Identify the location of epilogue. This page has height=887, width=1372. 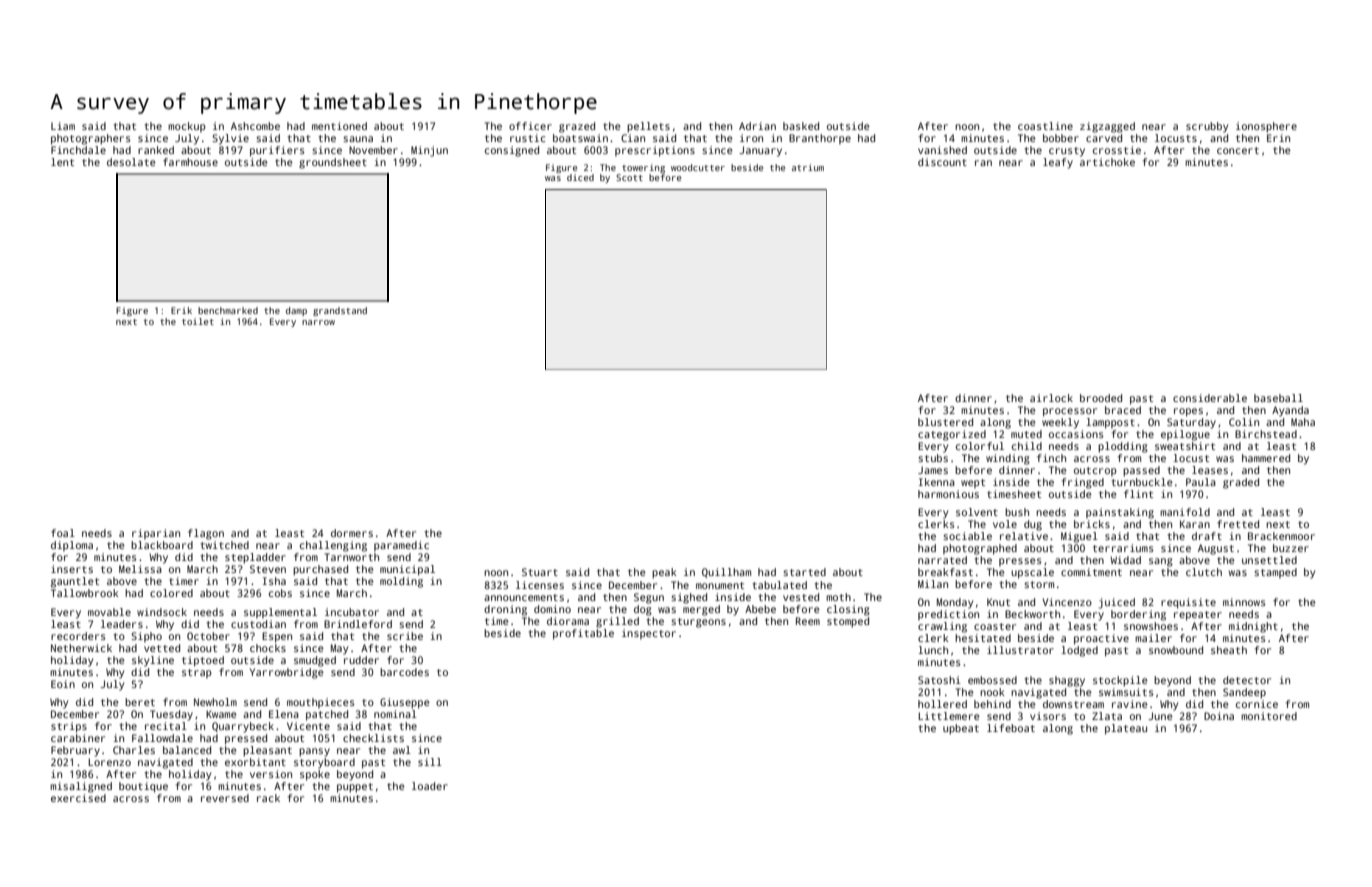
(1185, 435).
